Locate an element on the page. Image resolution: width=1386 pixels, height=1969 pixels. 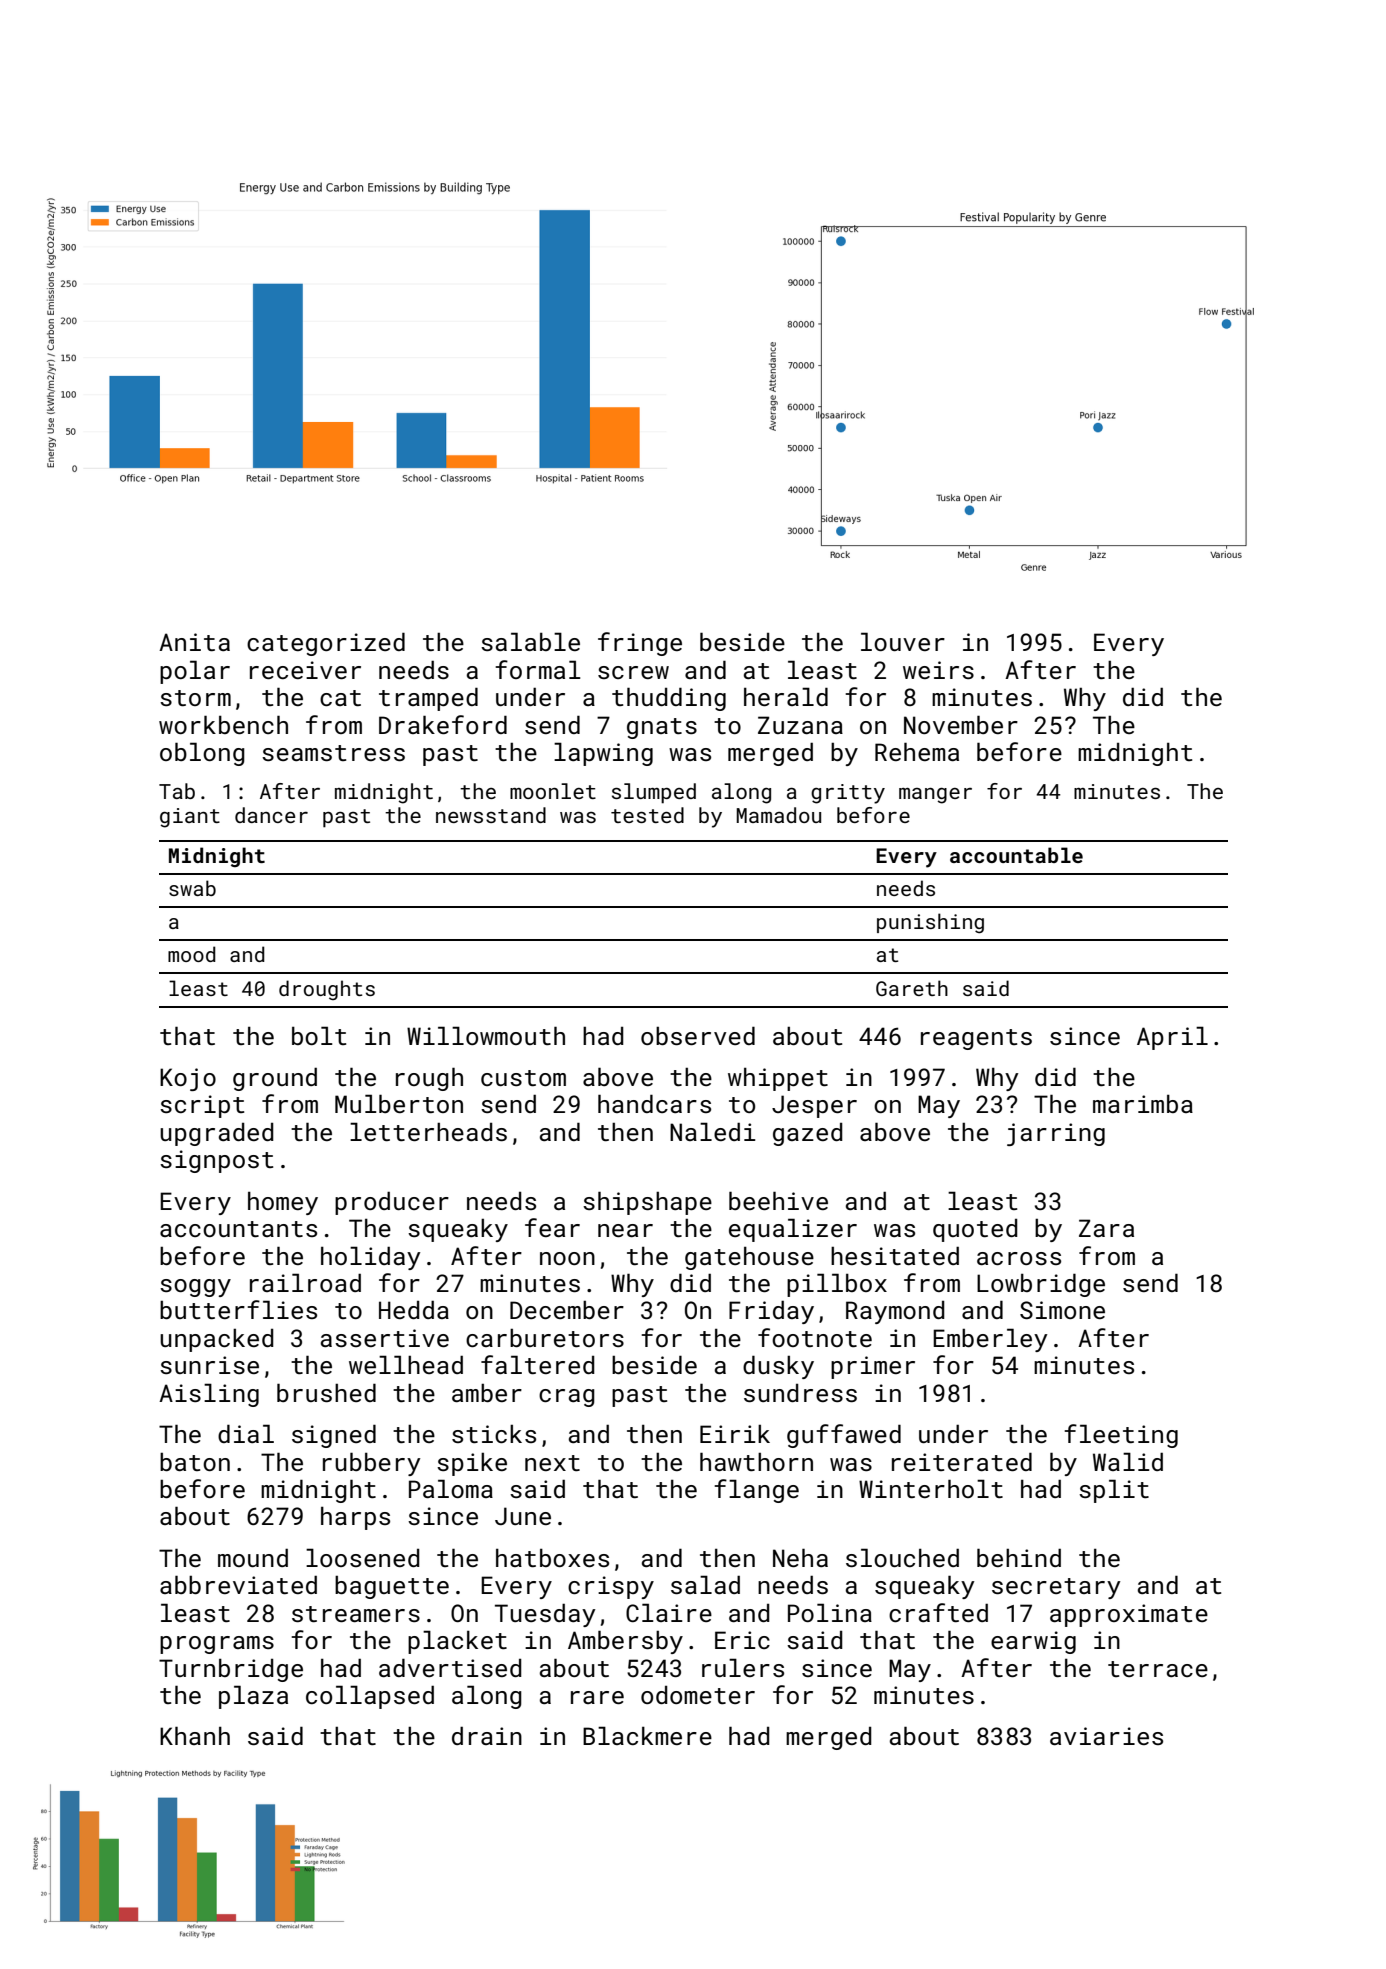
observed is located at coordinates (698, 1035).
